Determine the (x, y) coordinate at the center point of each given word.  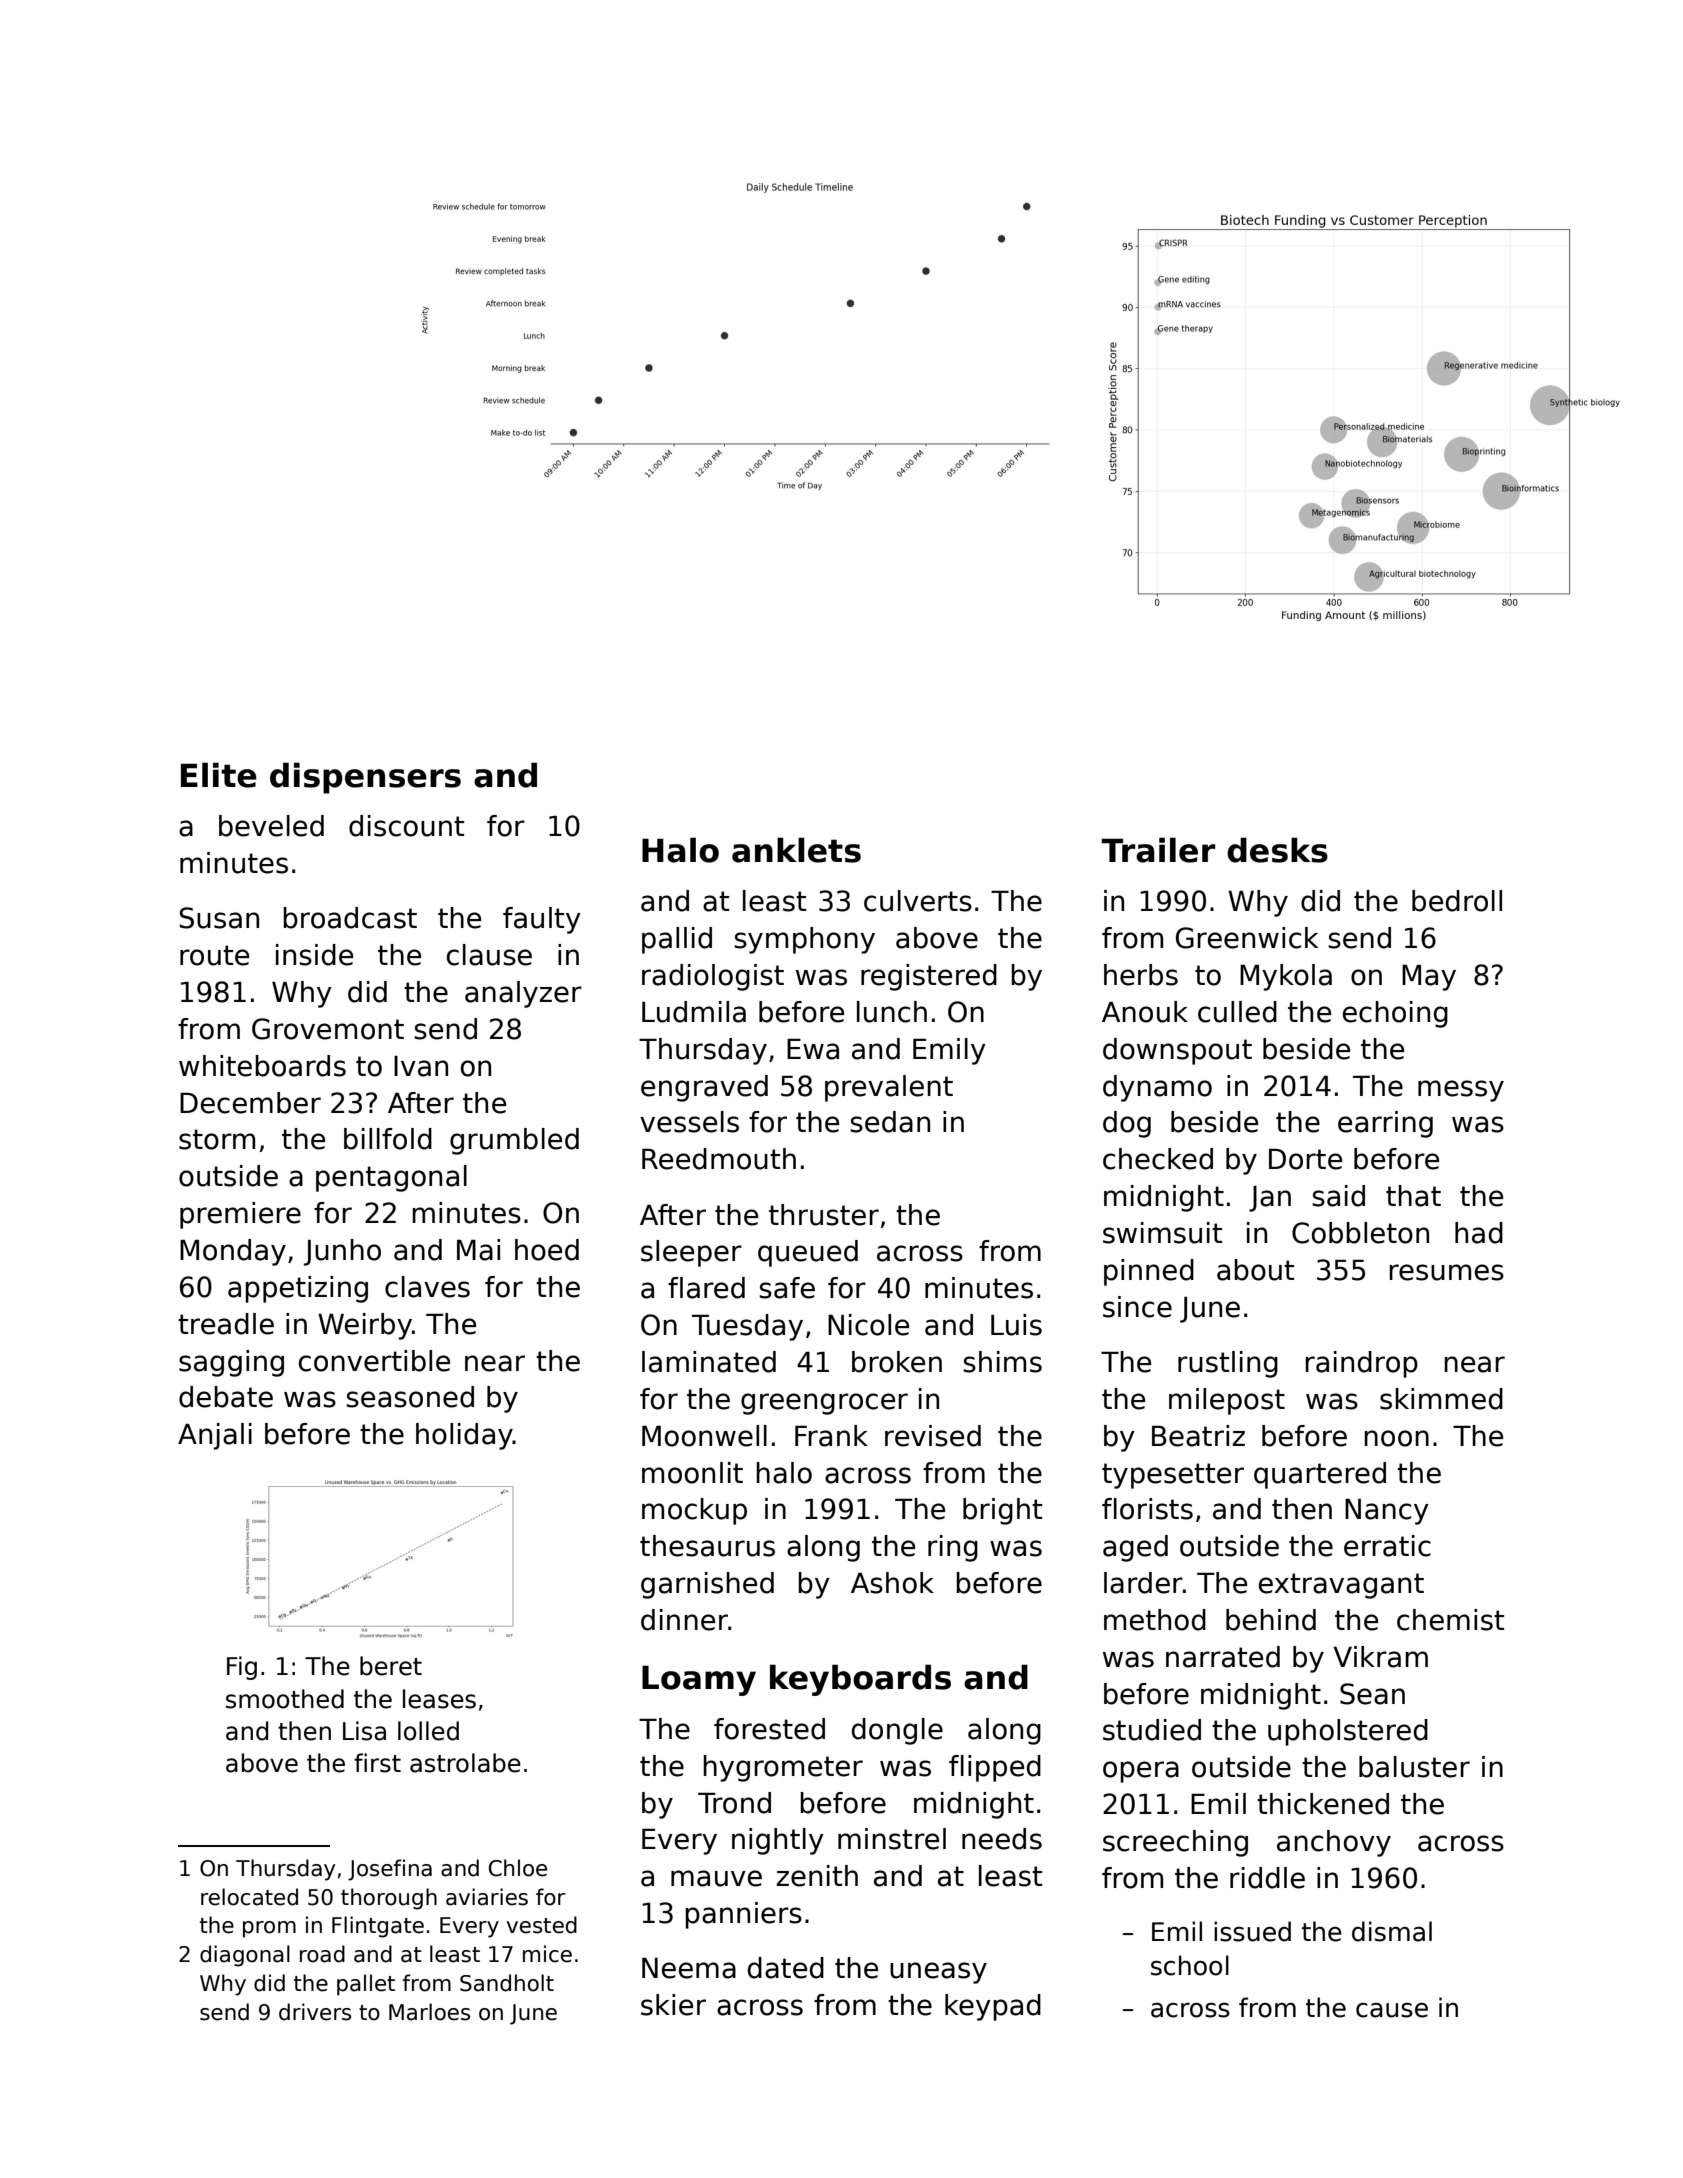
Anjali (215, 1436)
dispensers (365, 778)
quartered (1320, 1475)
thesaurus (707, 1546)
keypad (993, 2007)
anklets (796, 850)
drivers (315, 2012)
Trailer (1158, 850)
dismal (1392, 1931)
